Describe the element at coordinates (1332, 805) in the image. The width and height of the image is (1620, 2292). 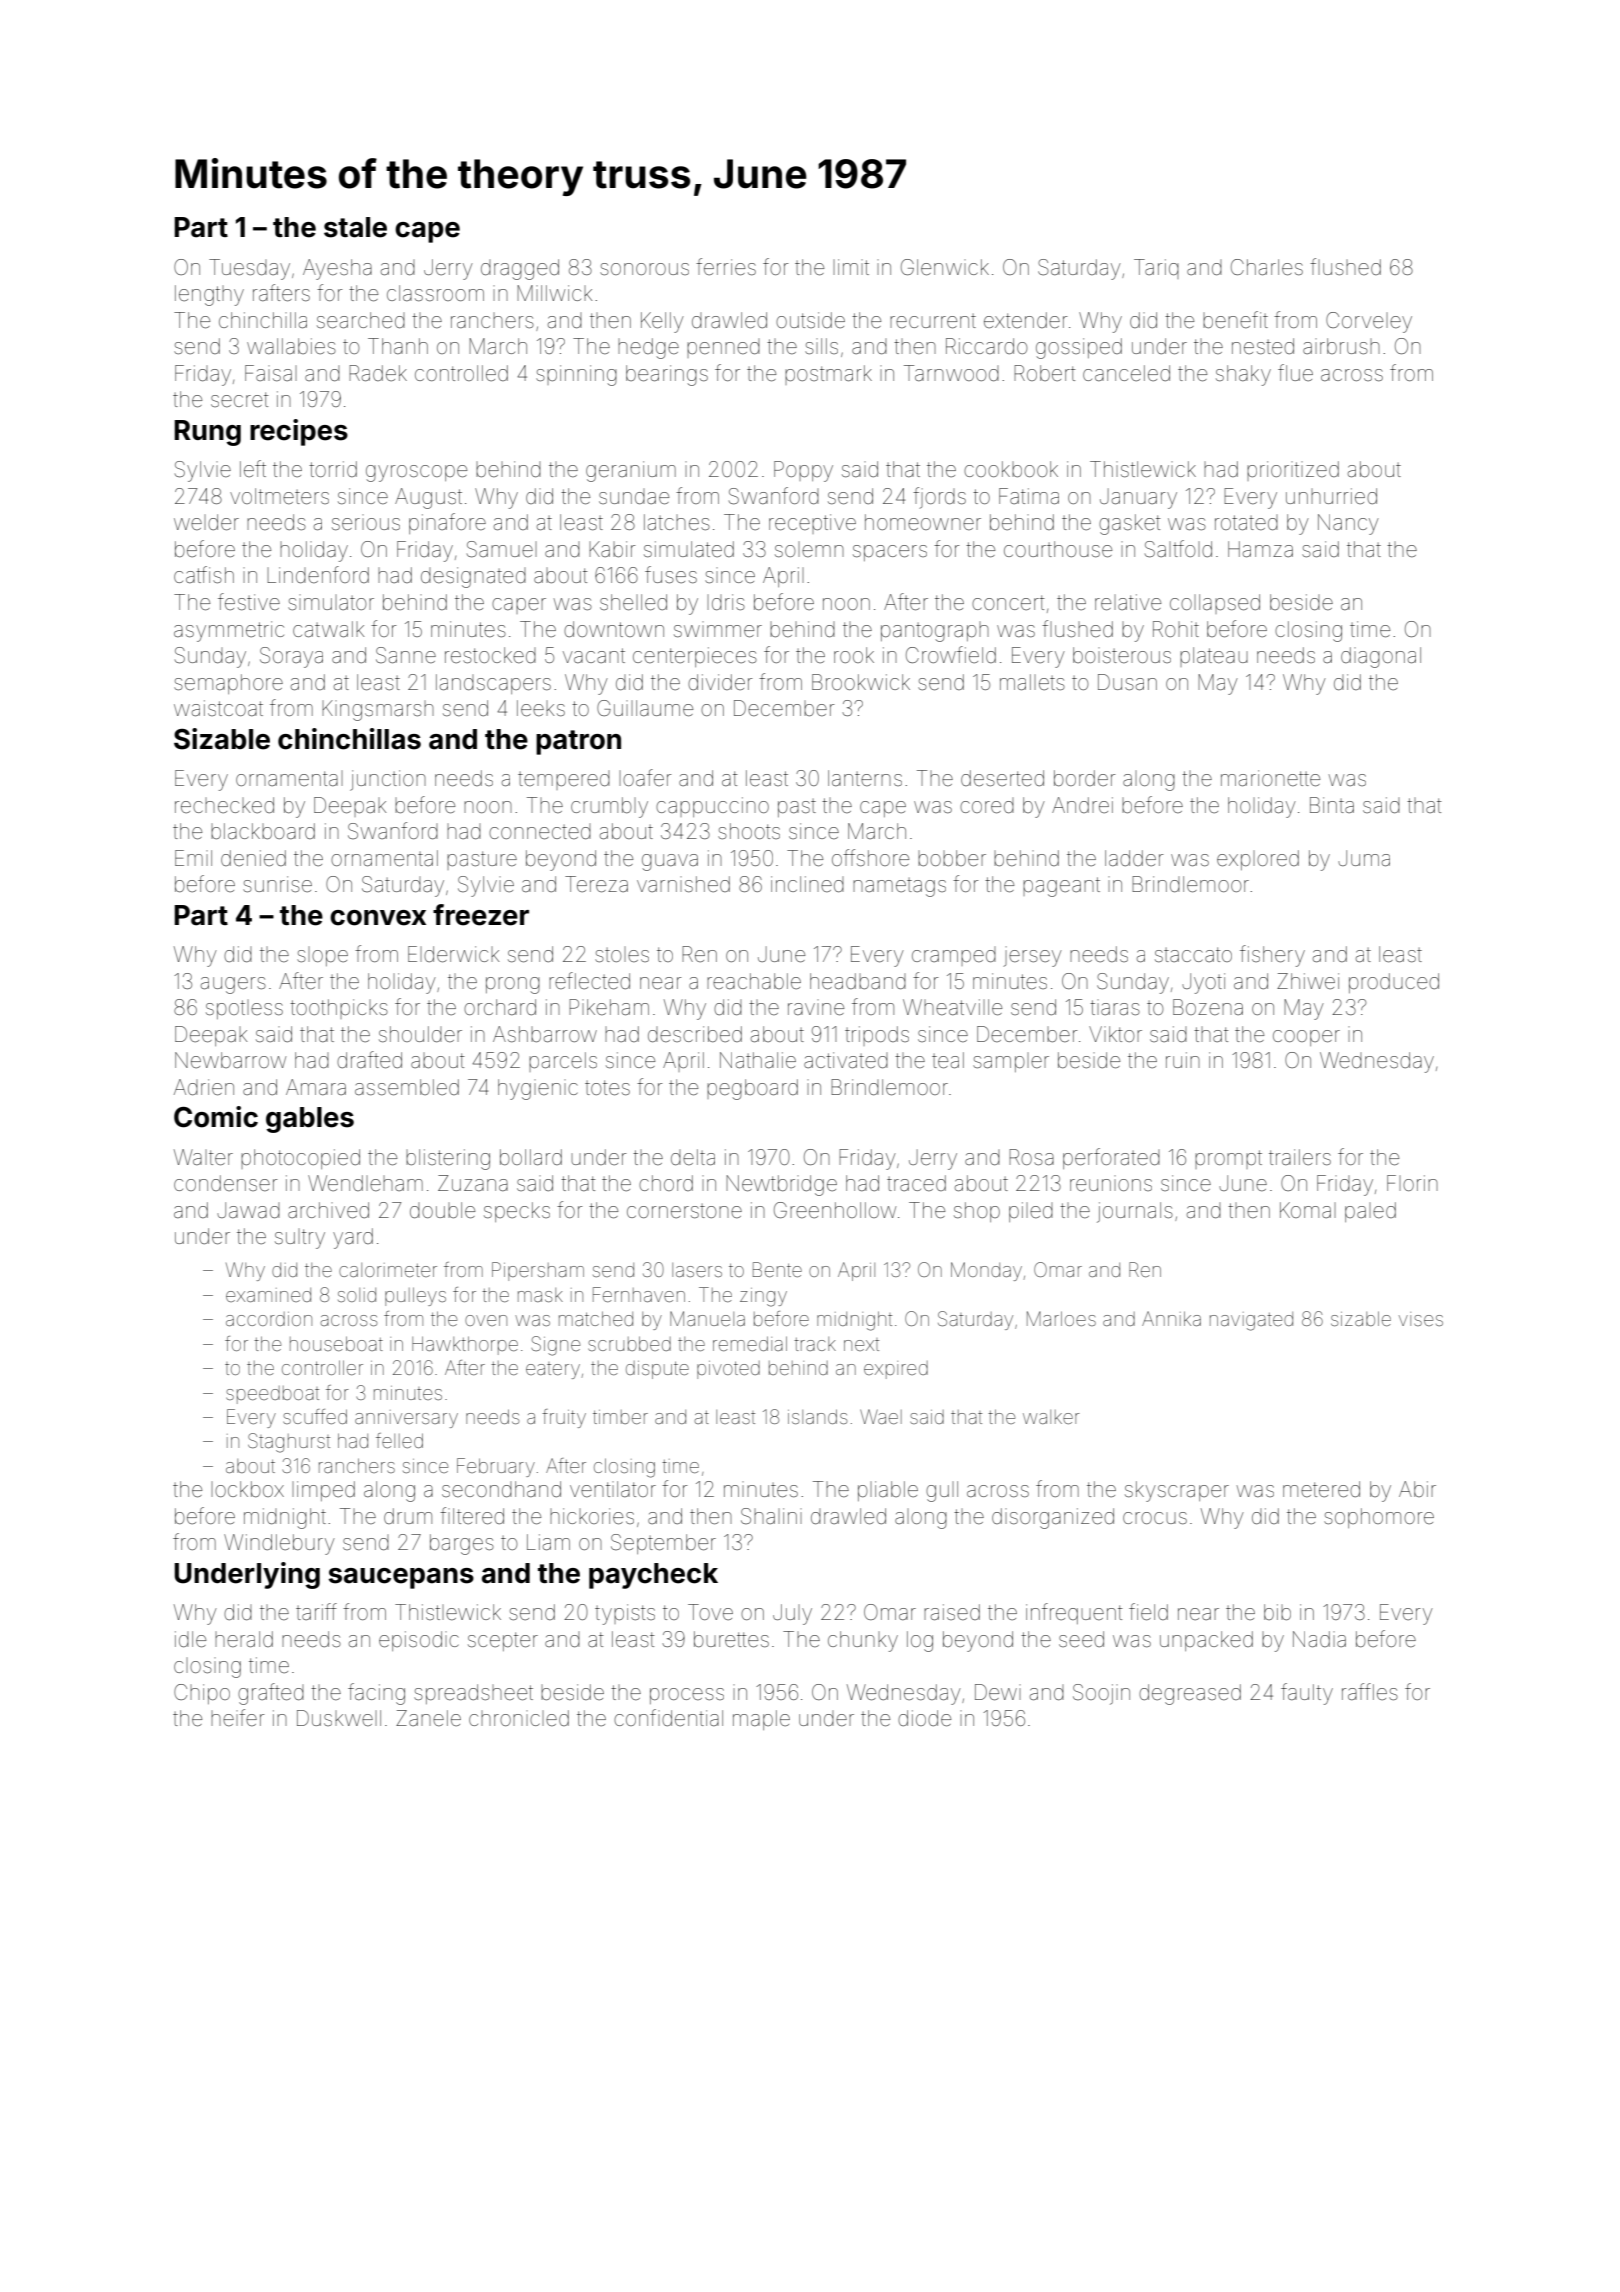
I see `Binta` at that location.
